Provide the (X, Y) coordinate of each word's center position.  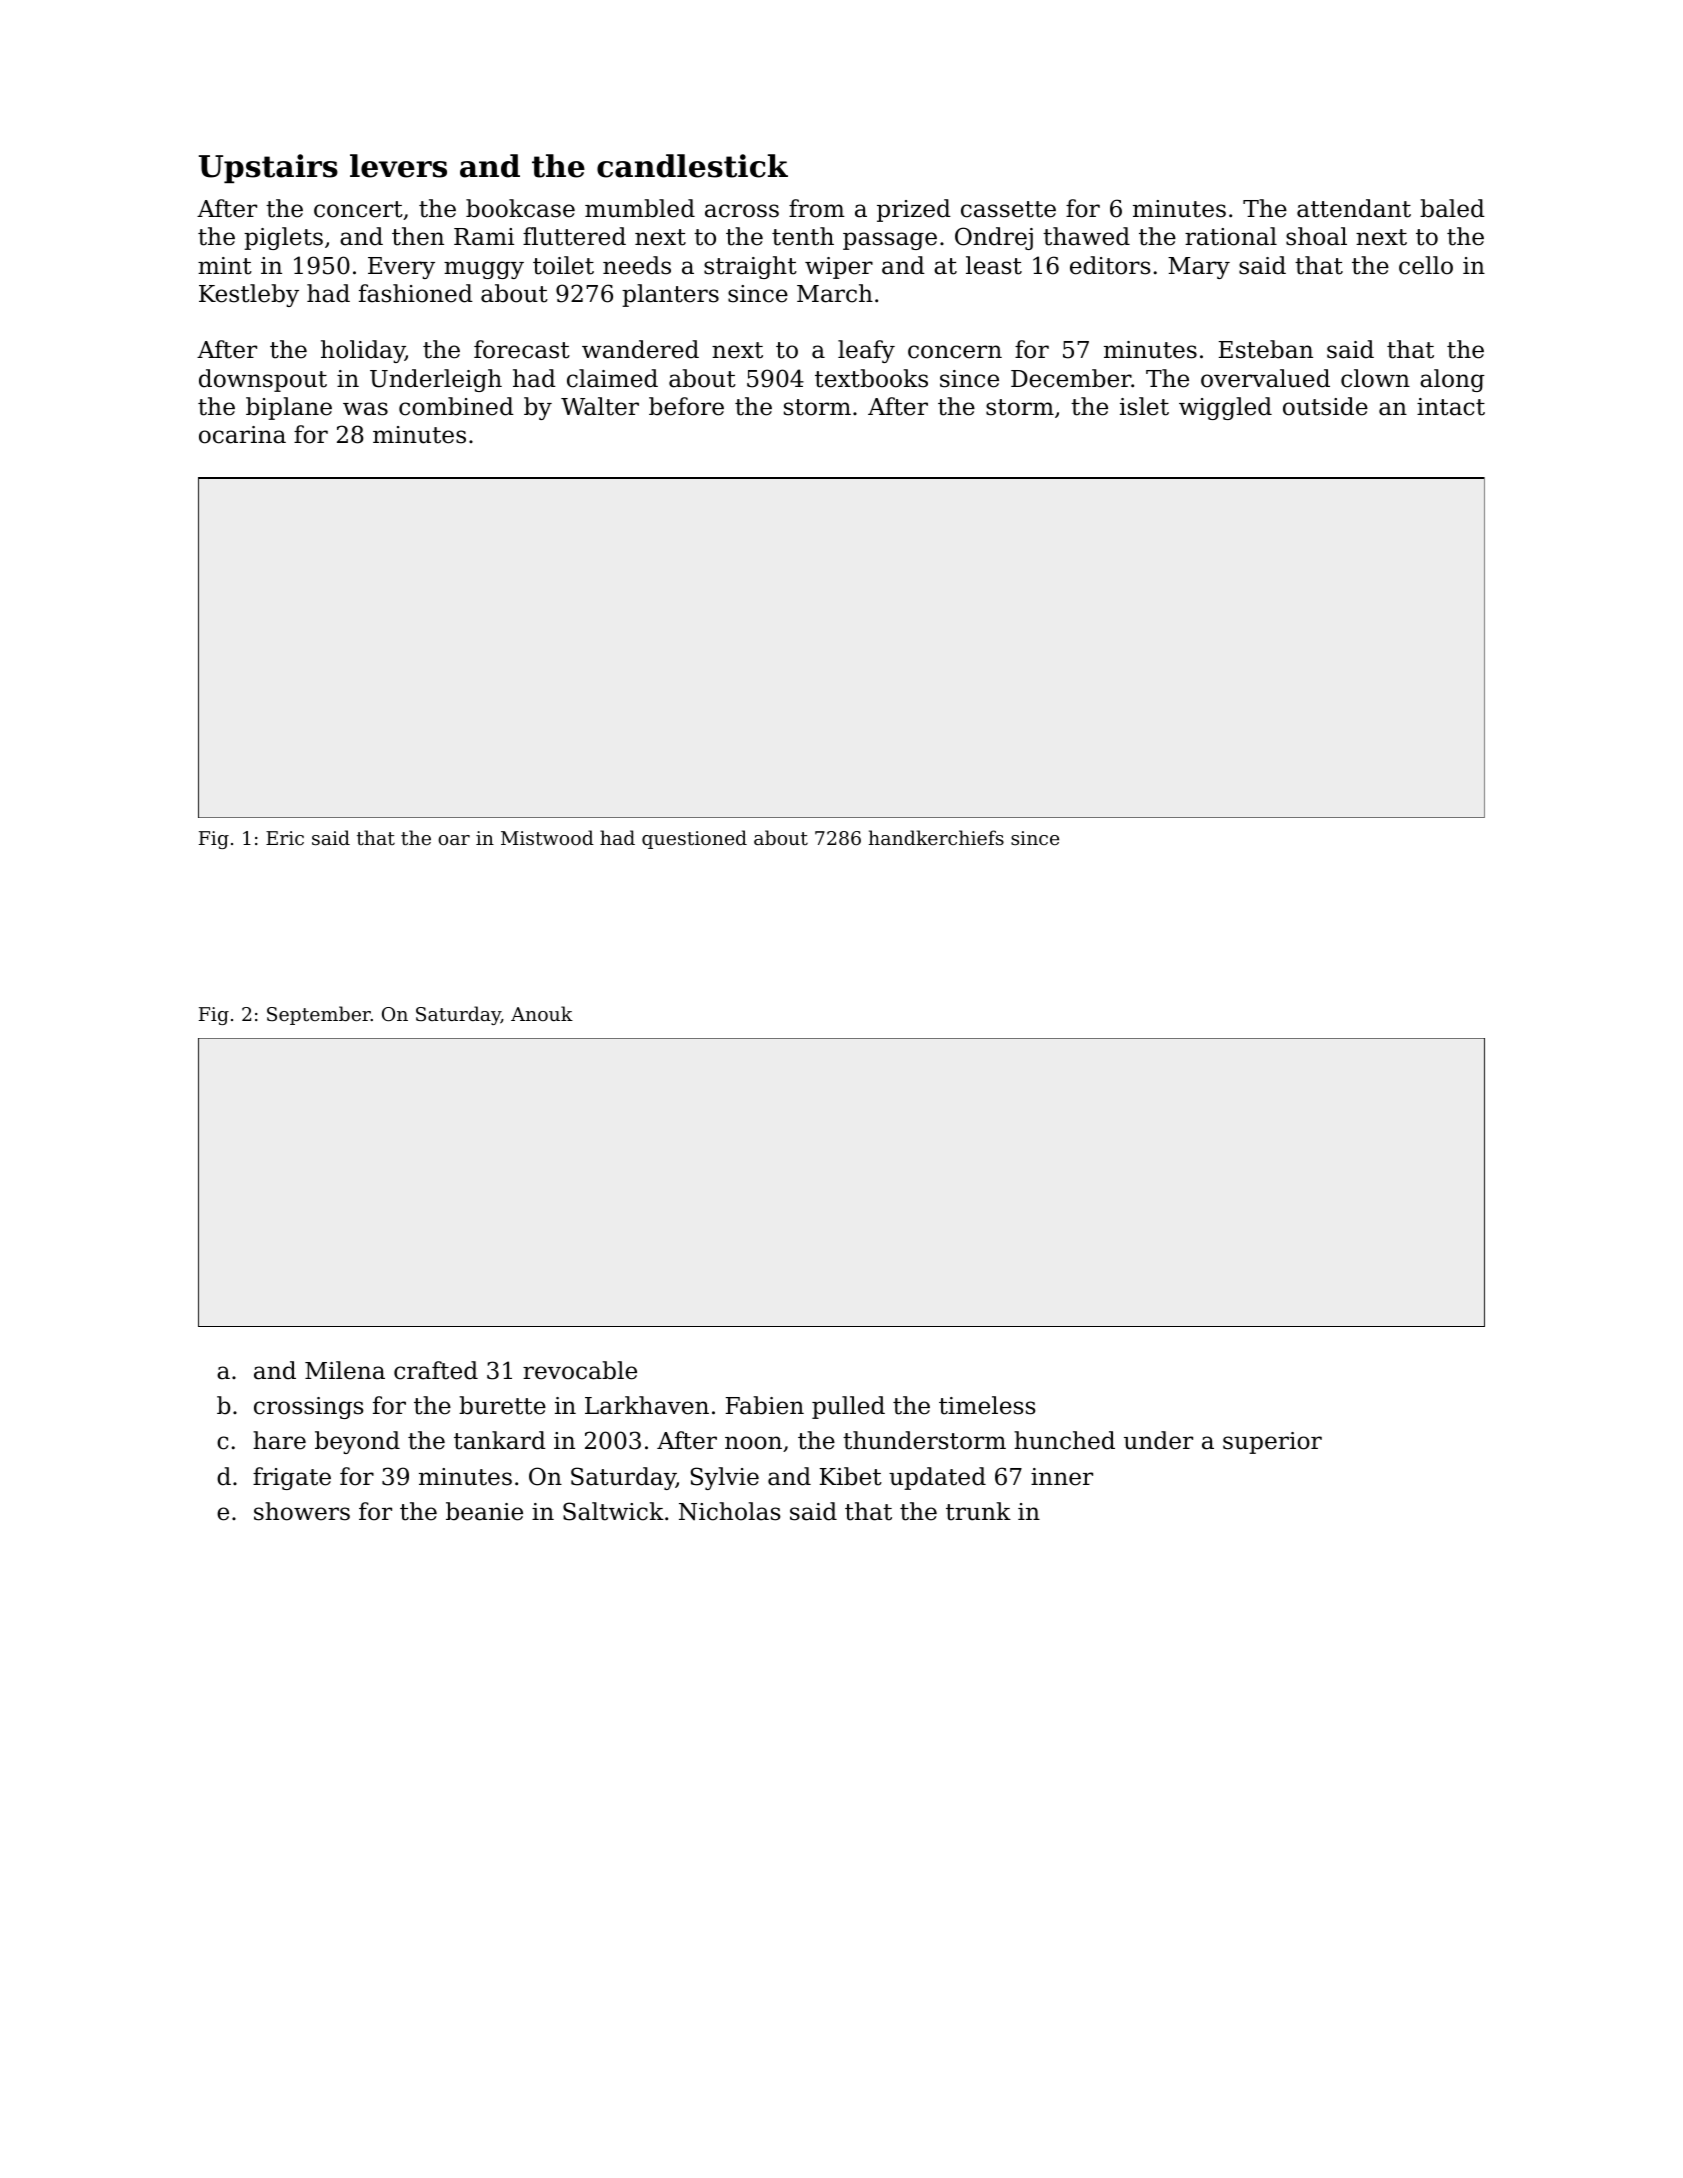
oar (454, 840)
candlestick (692, 166)
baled (1452, 208)
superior (1272, 1443)
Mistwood (547, 837)
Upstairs (268, 168)
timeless (987, 1405)
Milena (345, 1370)
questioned (694, 839)
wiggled (1225, 408)
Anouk (542, 1013)
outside (1325, 406)
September (319, 1015)
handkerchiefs (936, 837)
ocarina (242, 435)
